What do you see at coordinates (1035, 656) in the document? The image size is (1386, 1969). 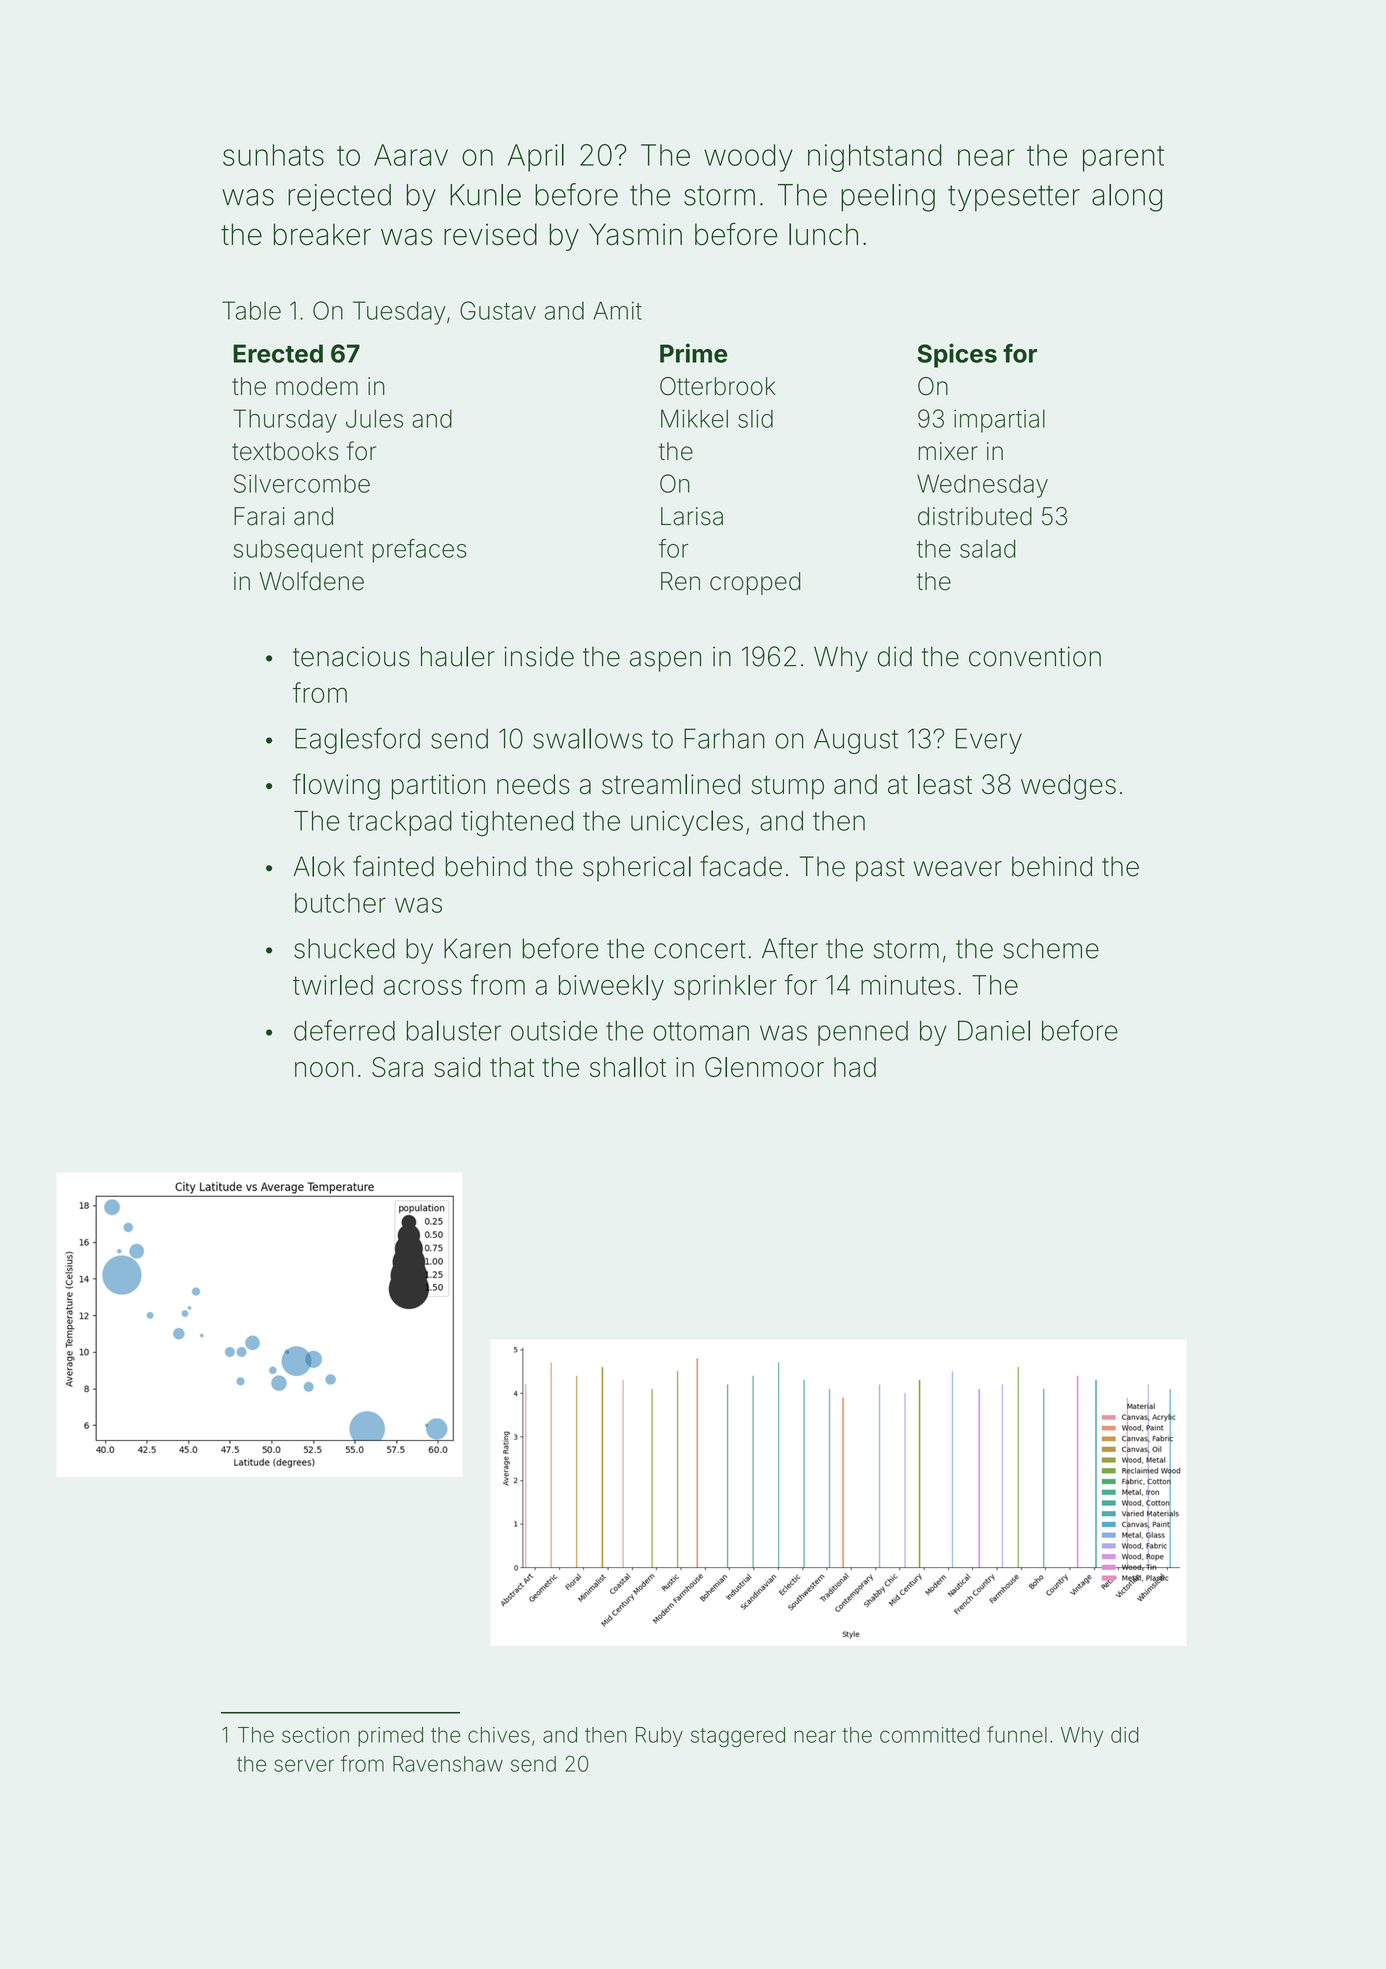 I see `convention` at bounding box center [1035, 656].
